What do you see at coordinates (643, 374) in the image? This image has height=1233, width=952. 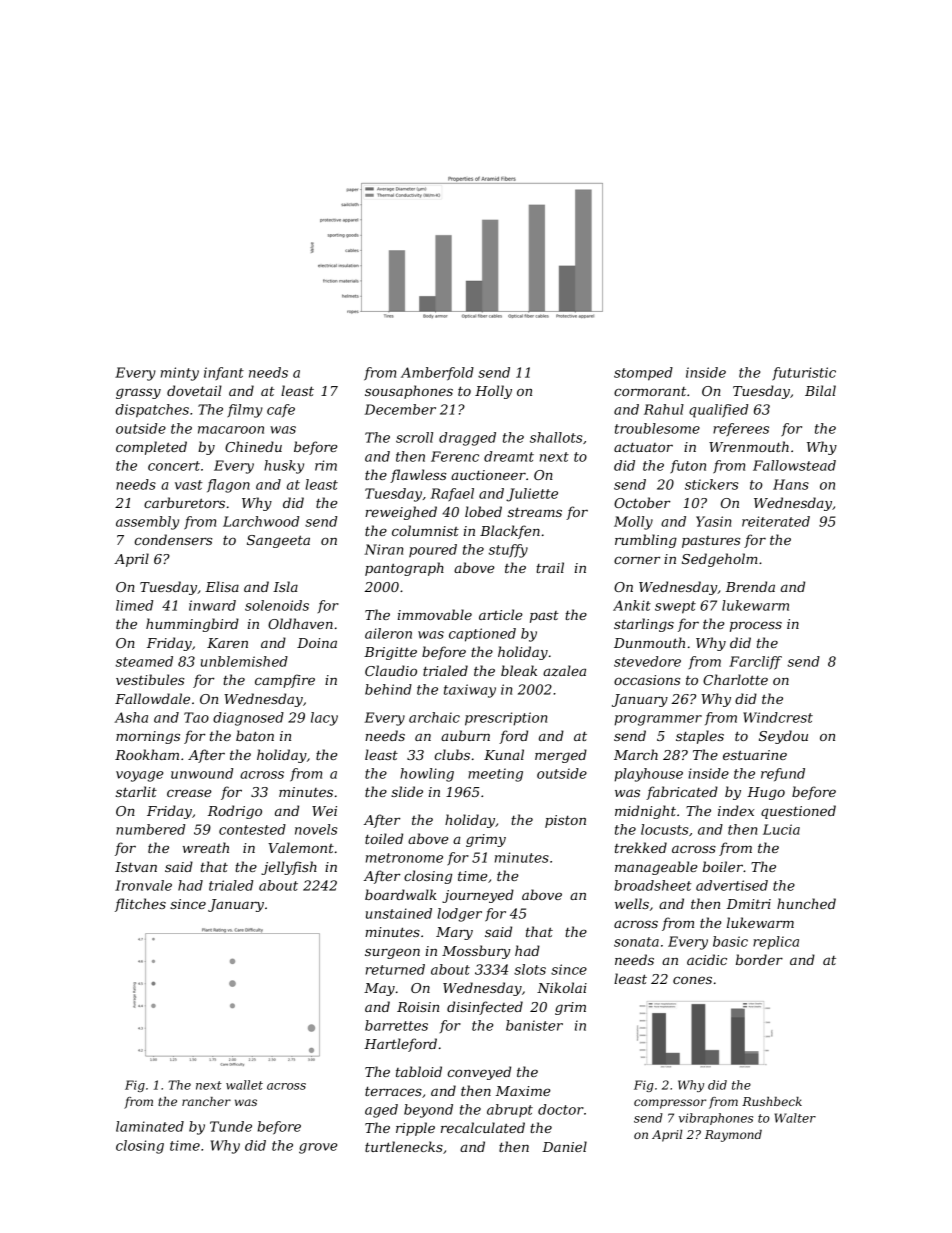 I see `stomped` at bounding box center [643, 374].
